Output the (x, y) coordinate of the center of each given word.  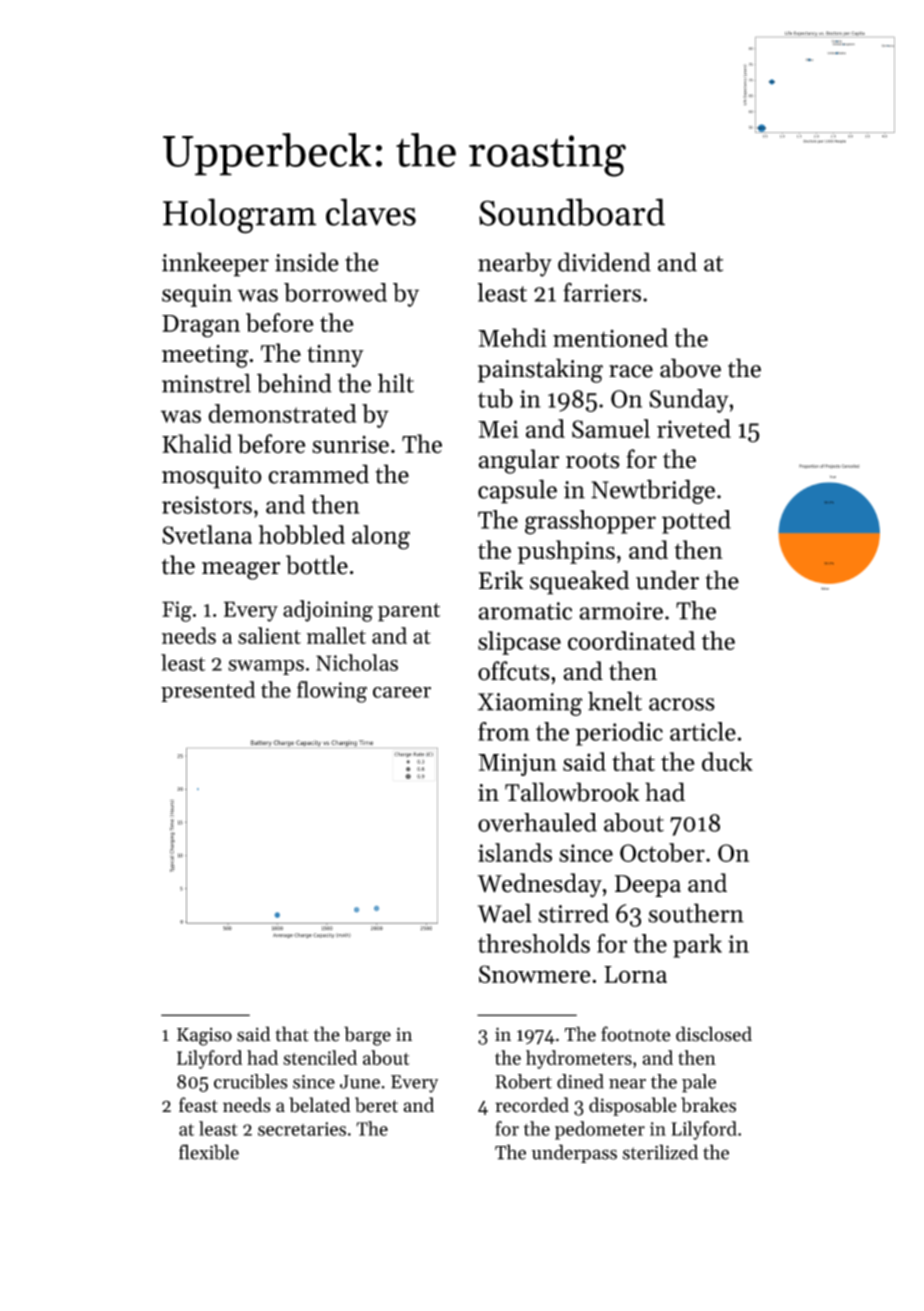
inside (307, 262)
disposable (633, 1106)
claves (371, 212)
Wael (505, 913)
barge (367, 1036)
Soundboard (572, 212)
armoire (621, 611)
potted (696, 522)
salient (269, 635)
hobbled (302, 534)
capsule (517, 491)
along (381, 537)
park (697, 946)
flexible (209, 1152)
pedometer (600, 1130)
